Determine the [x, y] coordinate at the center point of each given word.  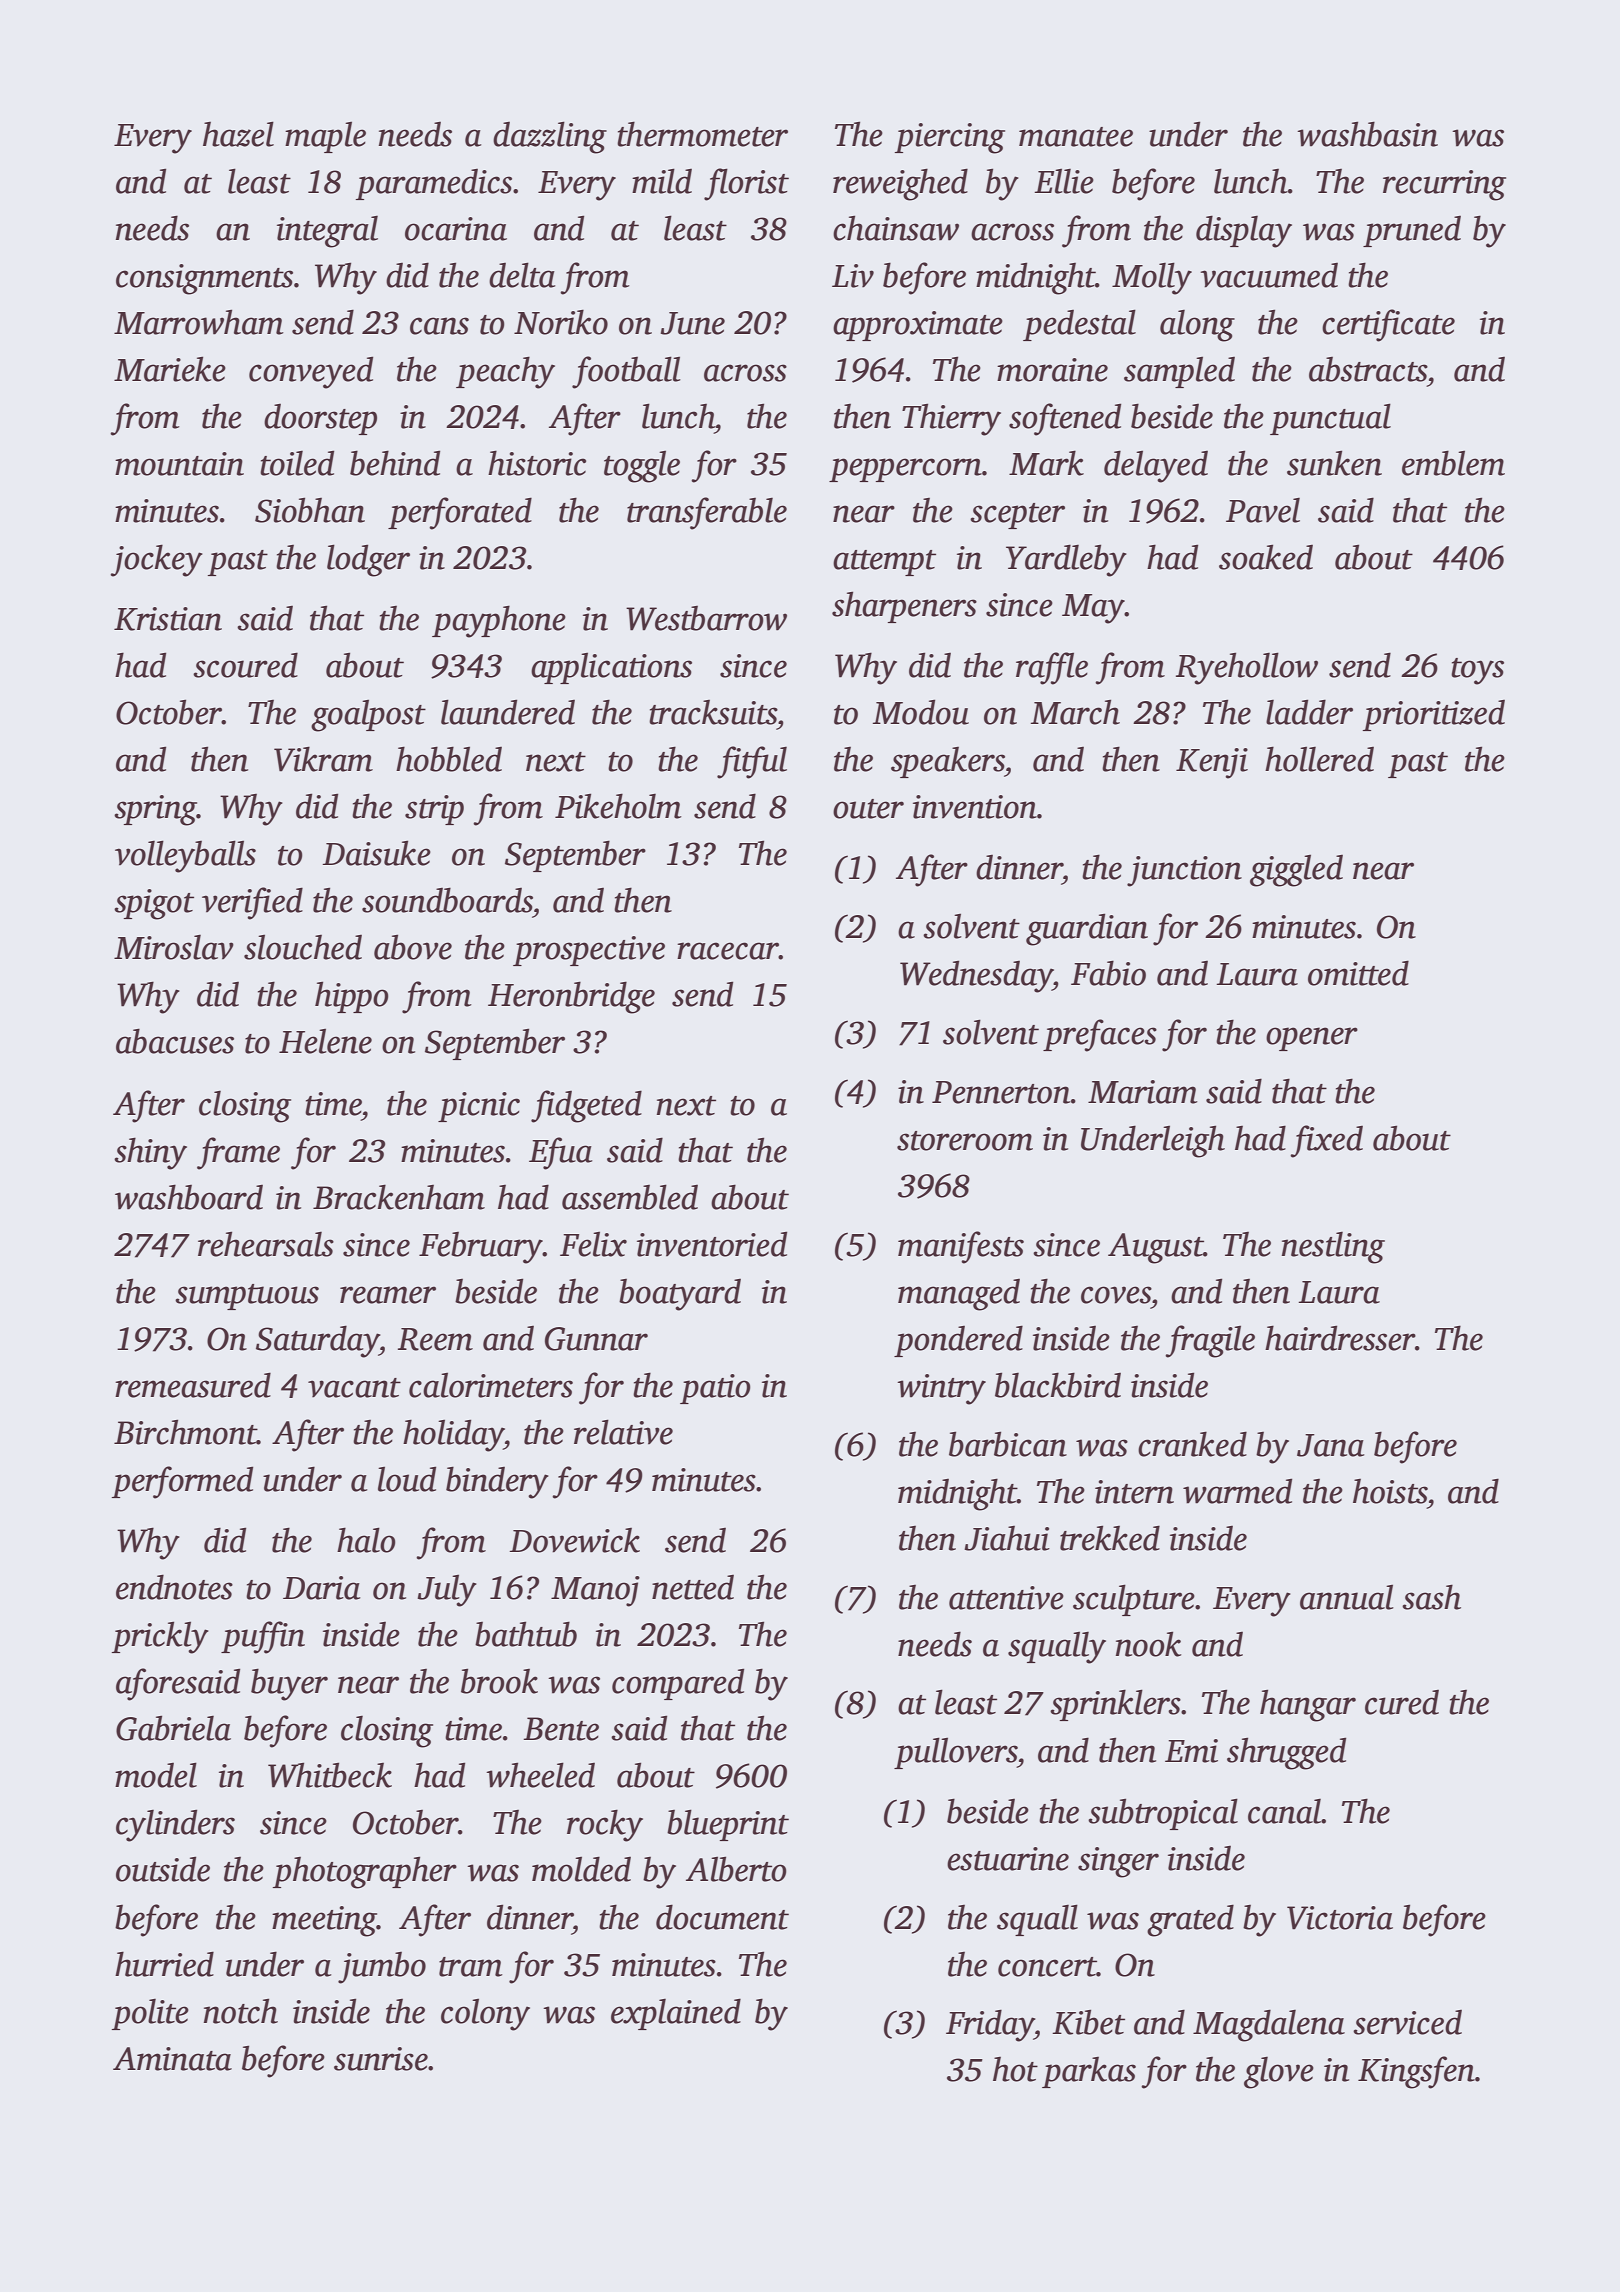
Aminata [172, 2059]
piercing [950, 138]
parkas [1089, 2072]
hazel [238, 134]
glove [1279, 2073]
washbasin [1367, 134]
